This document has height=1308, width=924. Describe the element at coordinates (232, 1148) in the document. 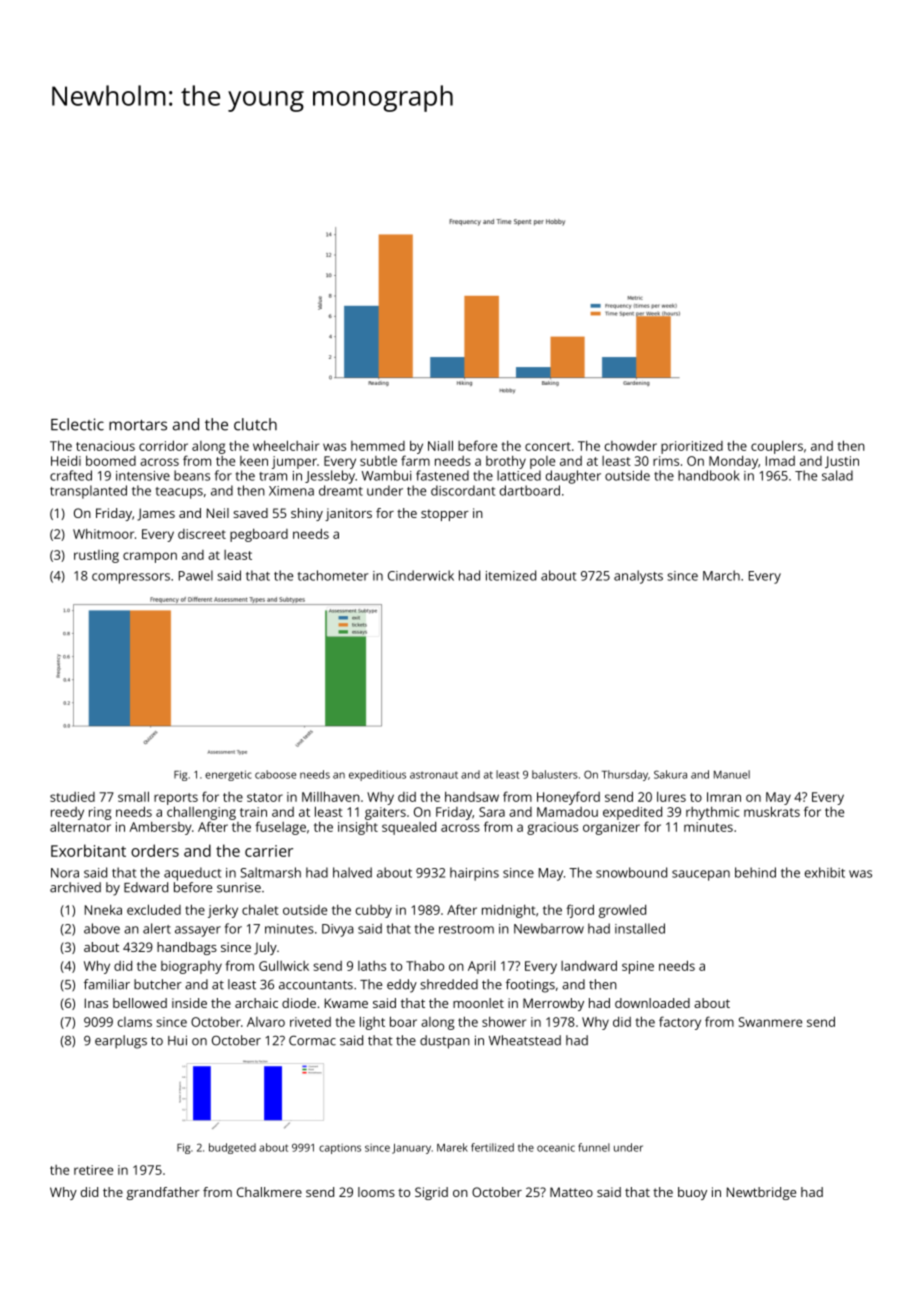

I see `budgeted` at that location.
